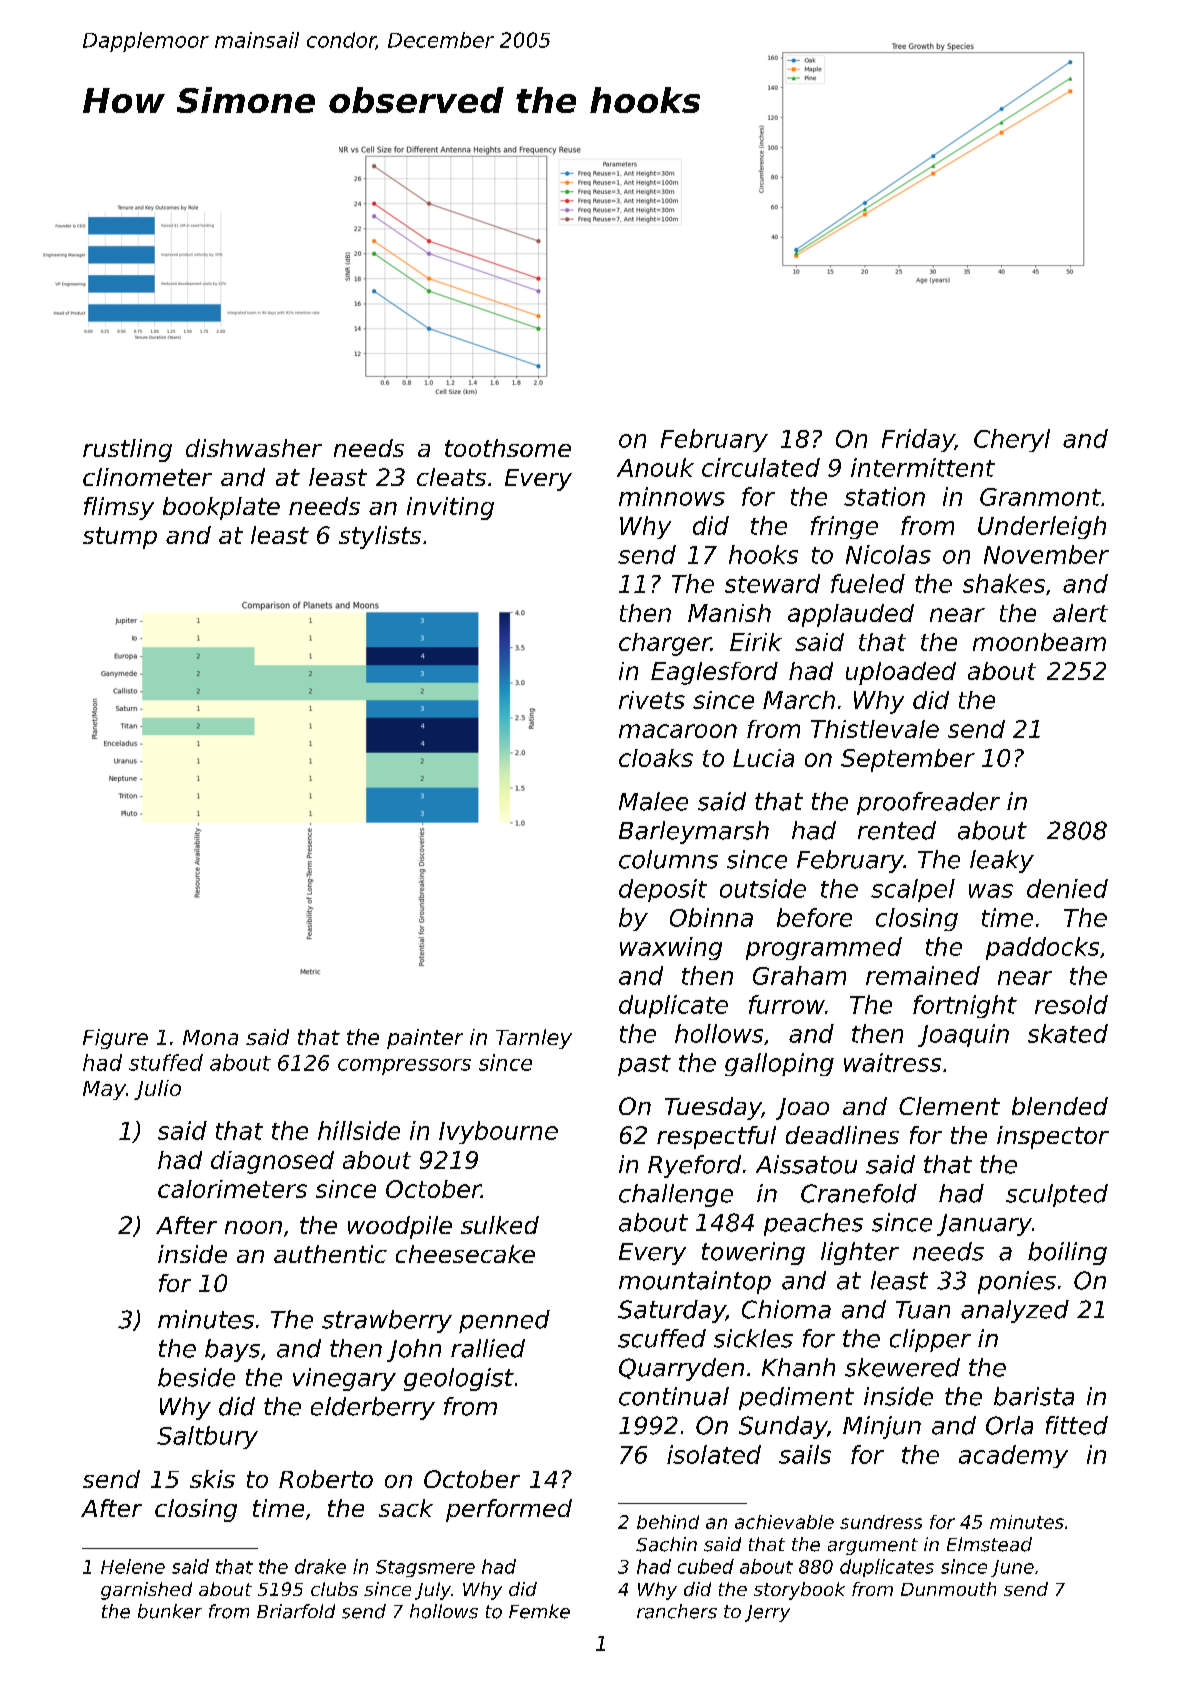 Image resolution: width=1190 pixels, height=1683 pixels. Describe the element at coordinates (668, 859) in the page. I see `columns` at that location.
